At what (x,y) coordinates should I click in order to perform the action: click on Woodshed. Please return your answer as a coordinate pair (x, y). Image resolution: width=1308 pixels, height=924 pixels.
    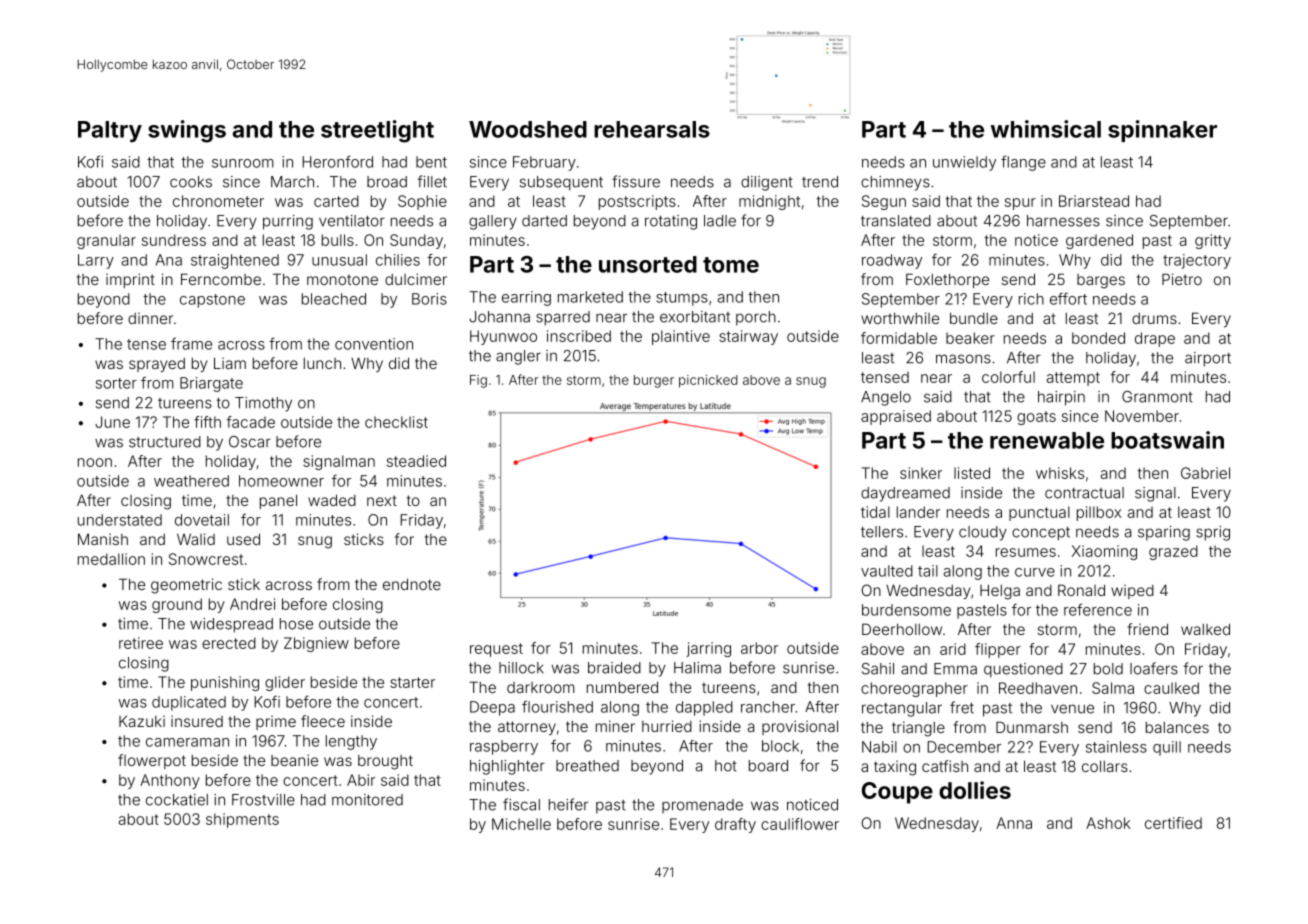
    Looking at the image, I should click on (528, 129).
